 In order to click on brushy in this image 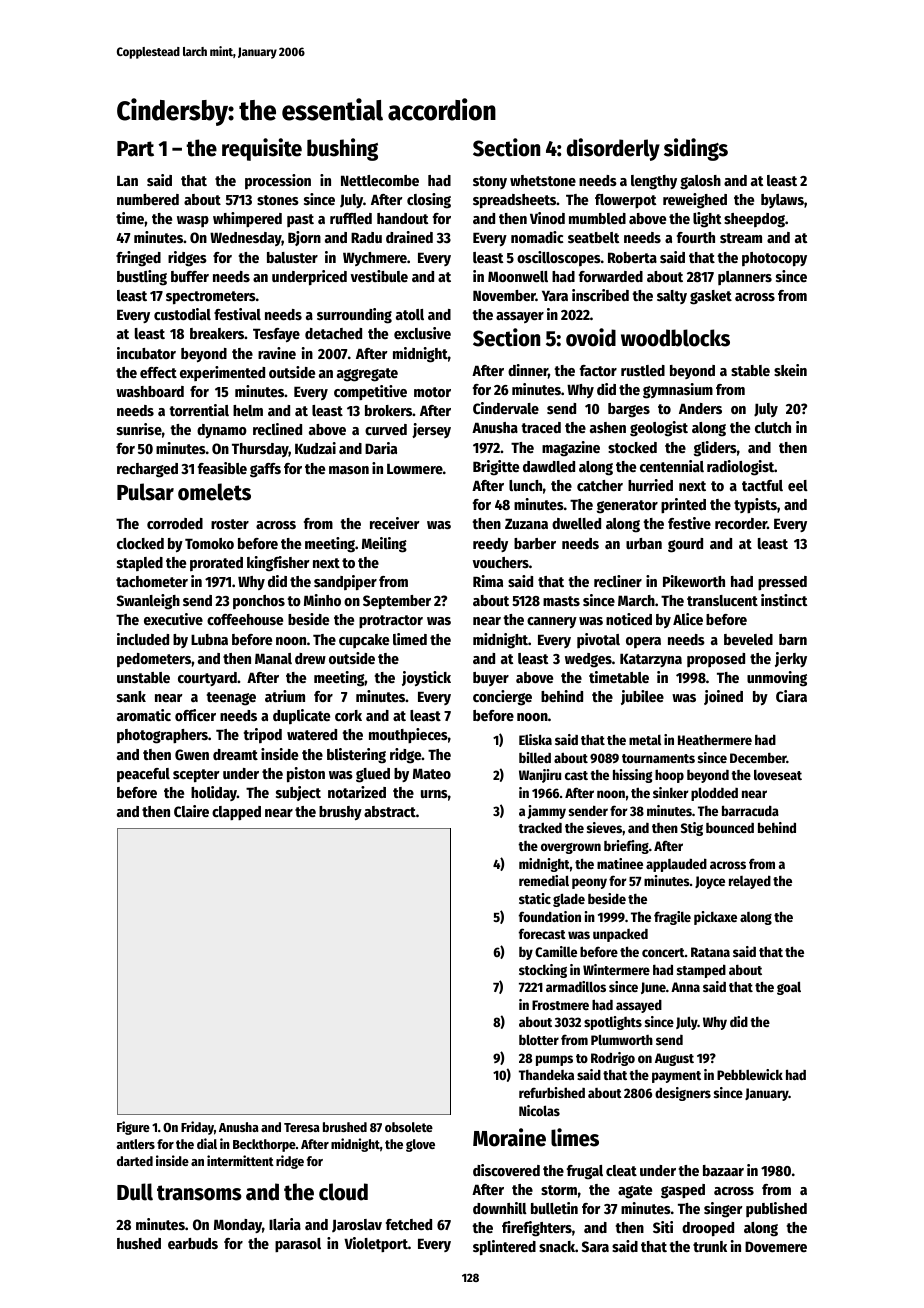, I will do `click(340, 813)`.
